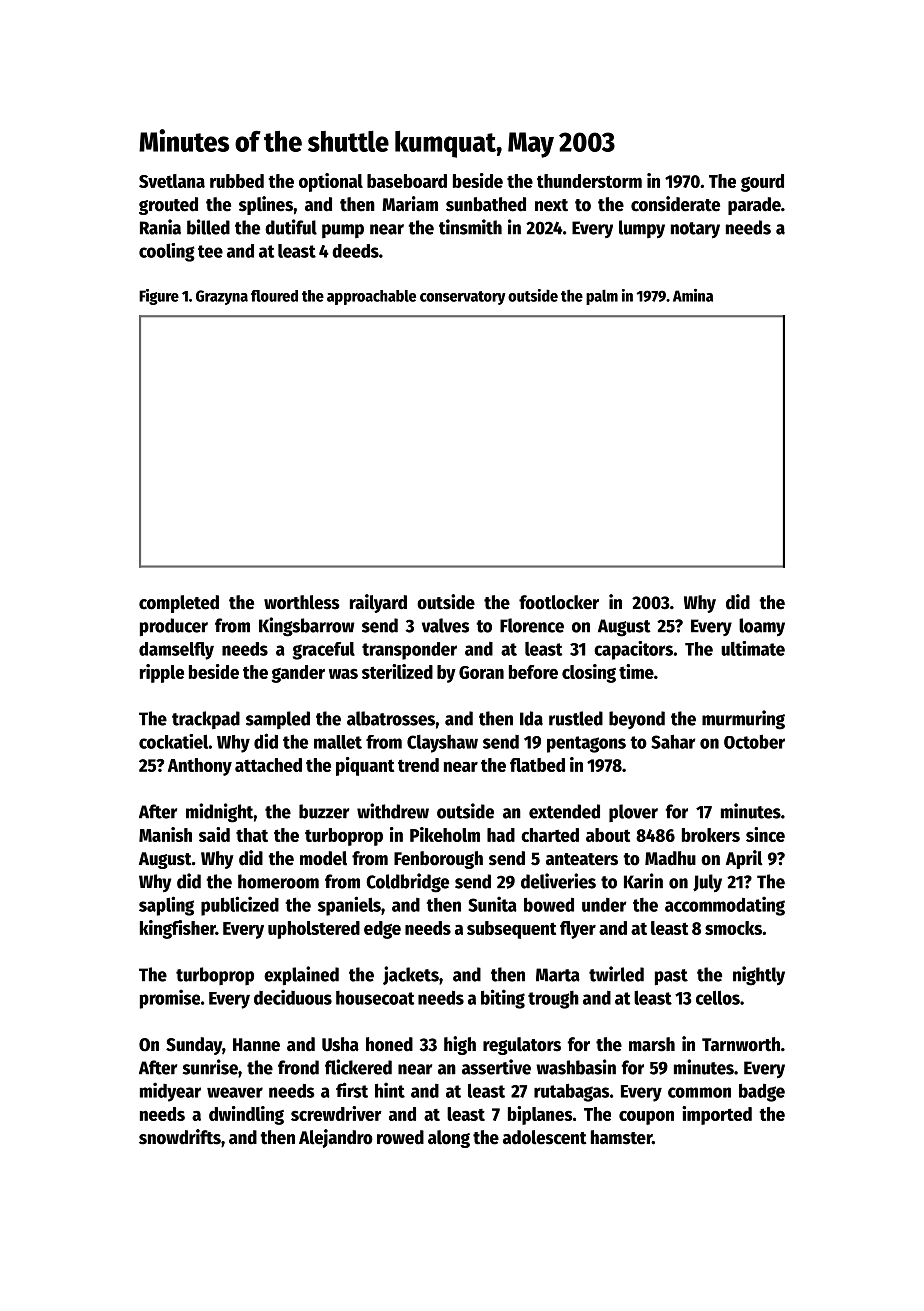 The height and width of the page is (1311, 924). What do you see at coordinates (378, 603) in the page?
I see `railyard` at bounding box center [378, 603].
